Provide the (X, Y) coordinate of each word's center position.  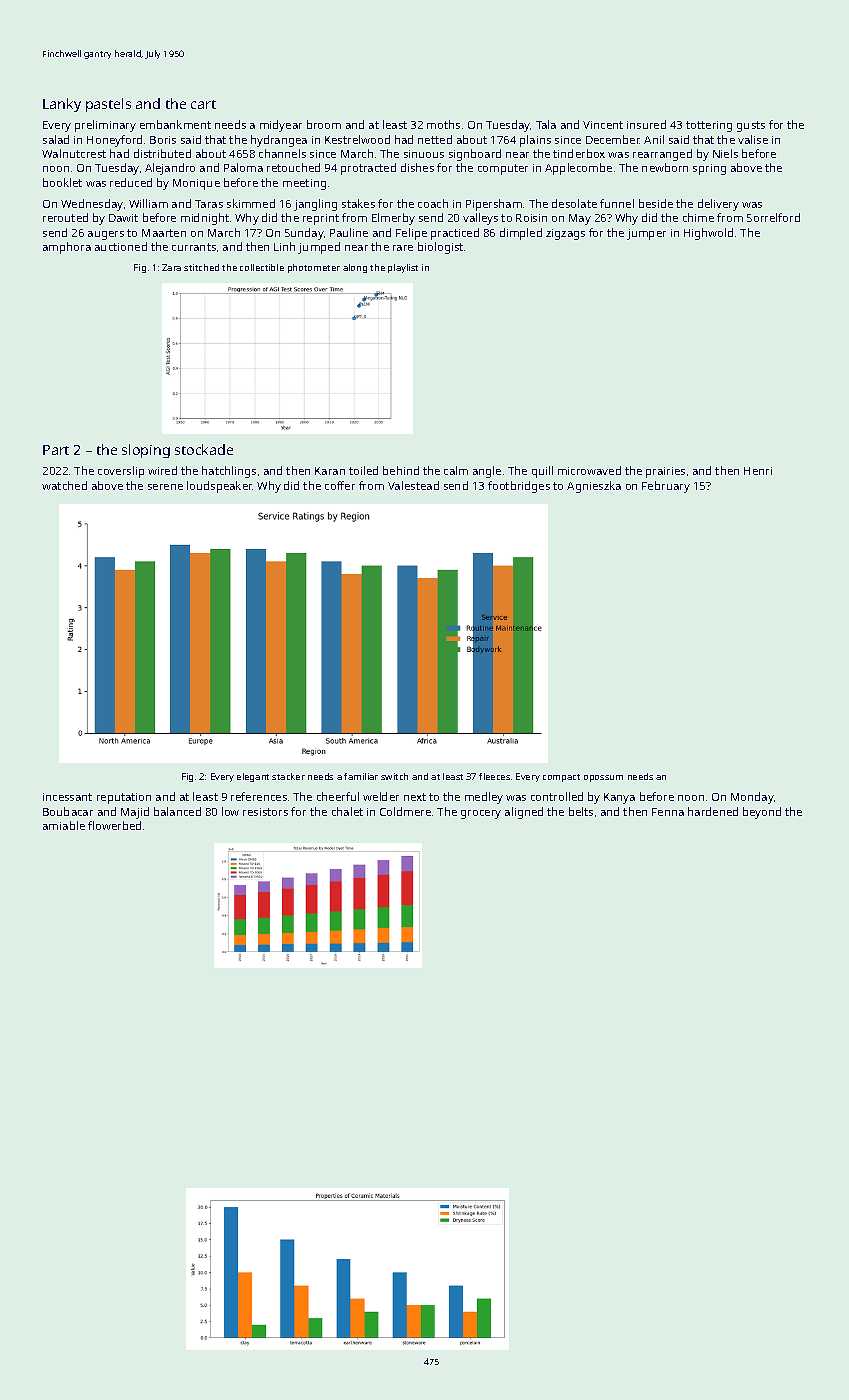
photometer (314, 268)
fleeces (494, 776)
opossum (603, 778)
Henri (758, 471)
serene (165, 487)
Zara (171, 267)
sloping (146, 451)
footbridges (519, 487)
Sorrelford (773, 217)
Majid (135, 813)
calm (456, 470)
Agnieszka (594, 487)
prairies (665, 472)
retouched (293, 167)
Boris (163, 140)
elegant (253, 777)
